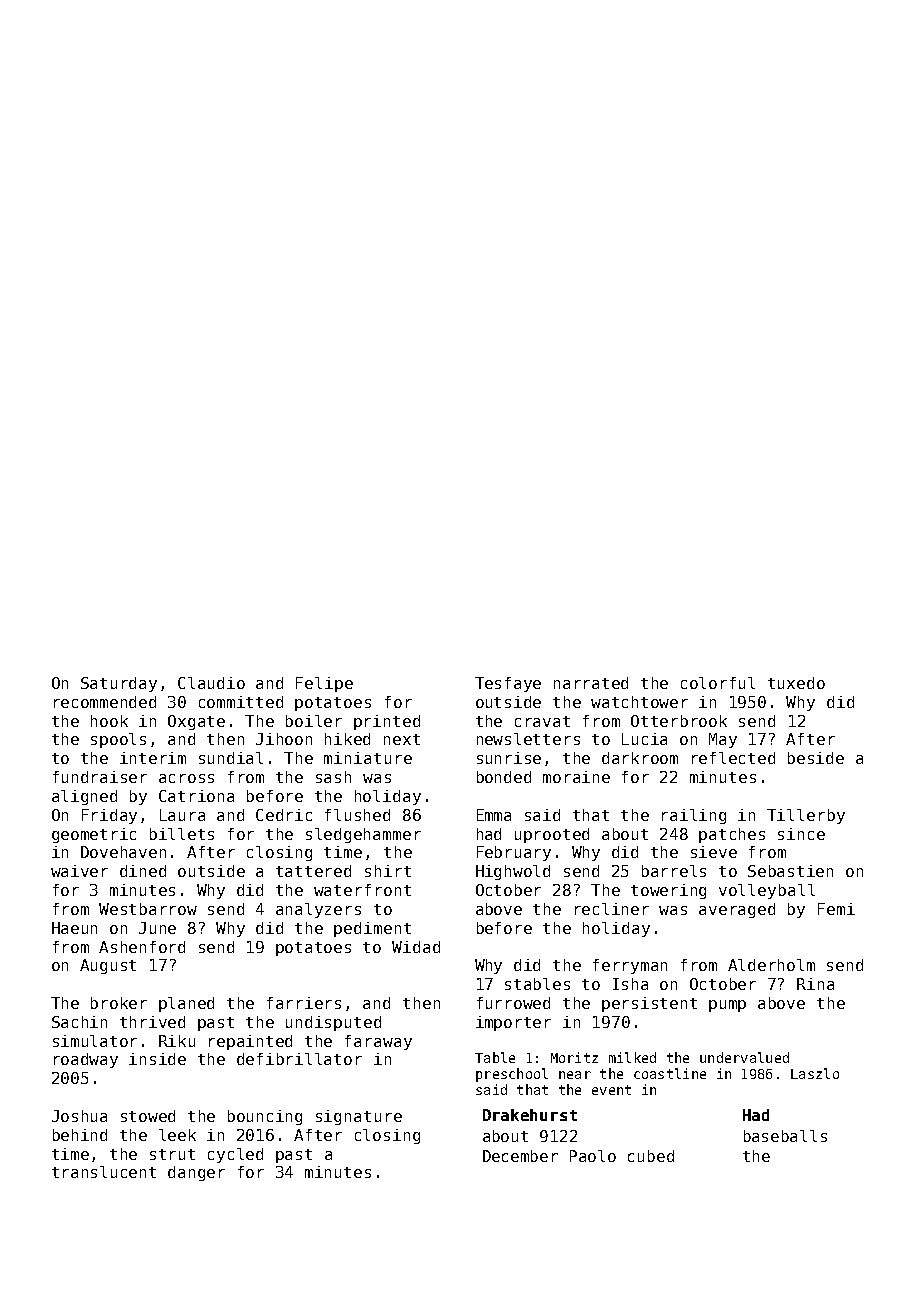 The height and width of the screenshot is (1314, 924). I want to click on June, so click(157, 928).
